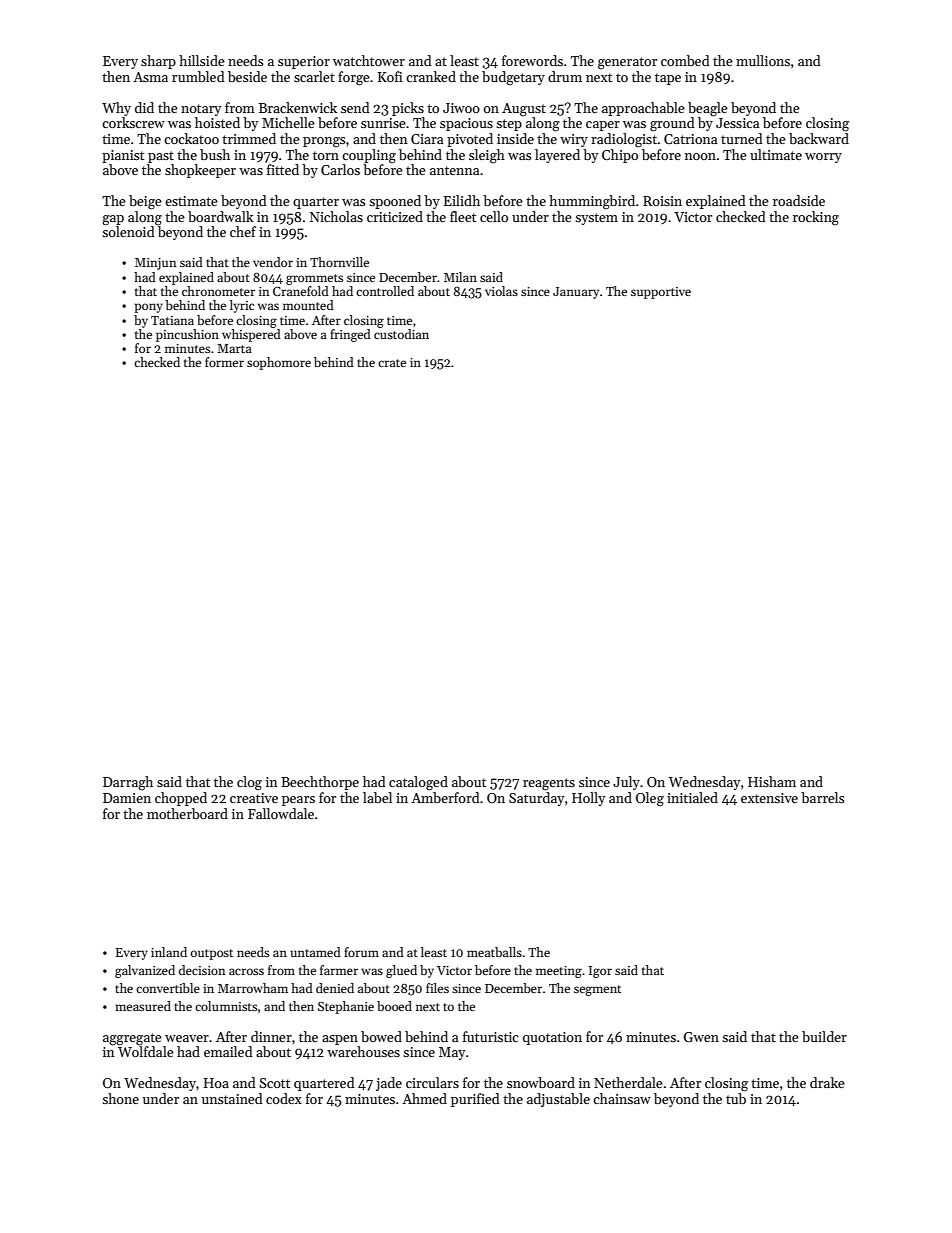  I want to click on sharp, so click(158, 62).
